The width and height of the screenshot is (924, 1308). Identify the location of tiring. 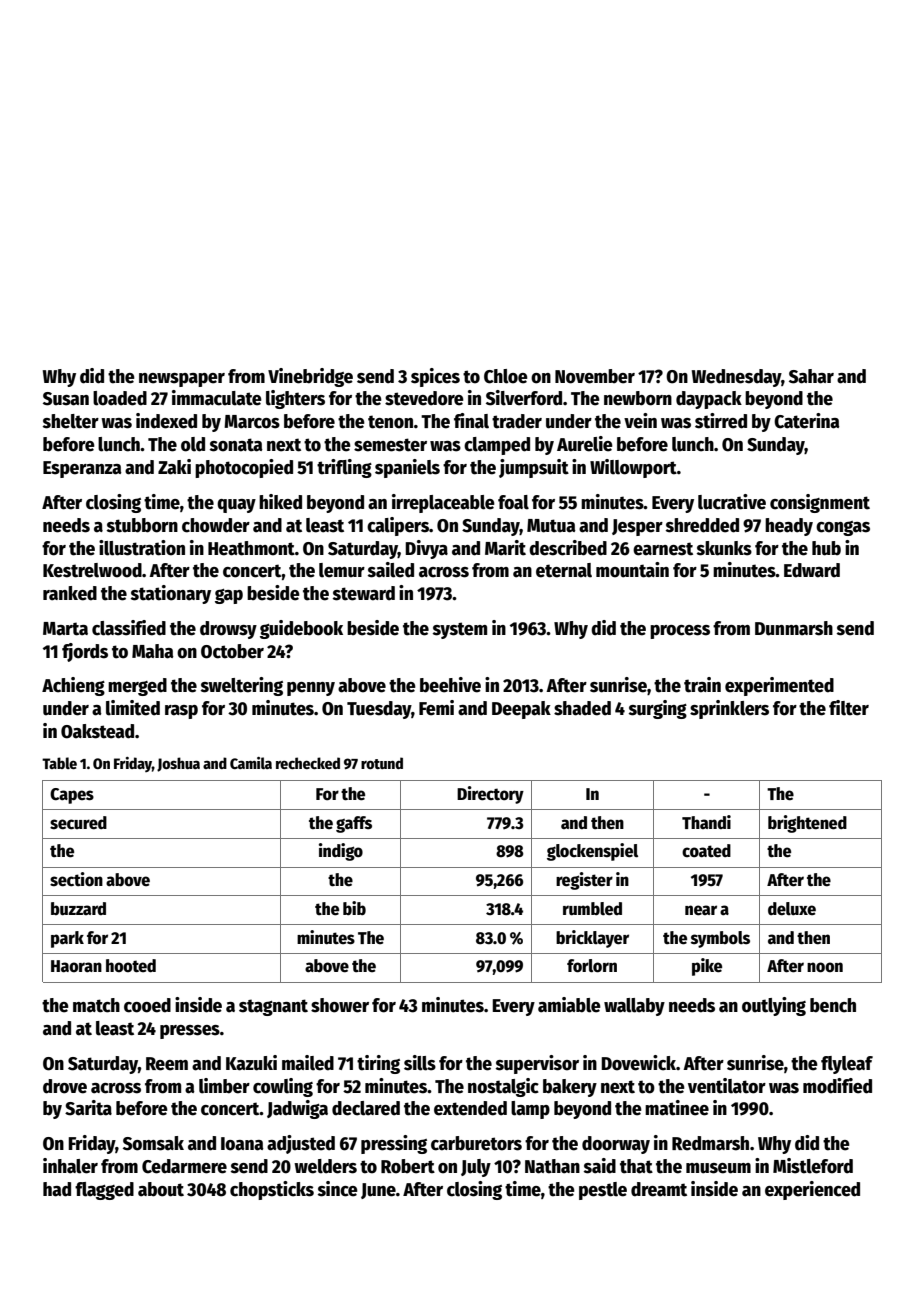
(378, 1064).
